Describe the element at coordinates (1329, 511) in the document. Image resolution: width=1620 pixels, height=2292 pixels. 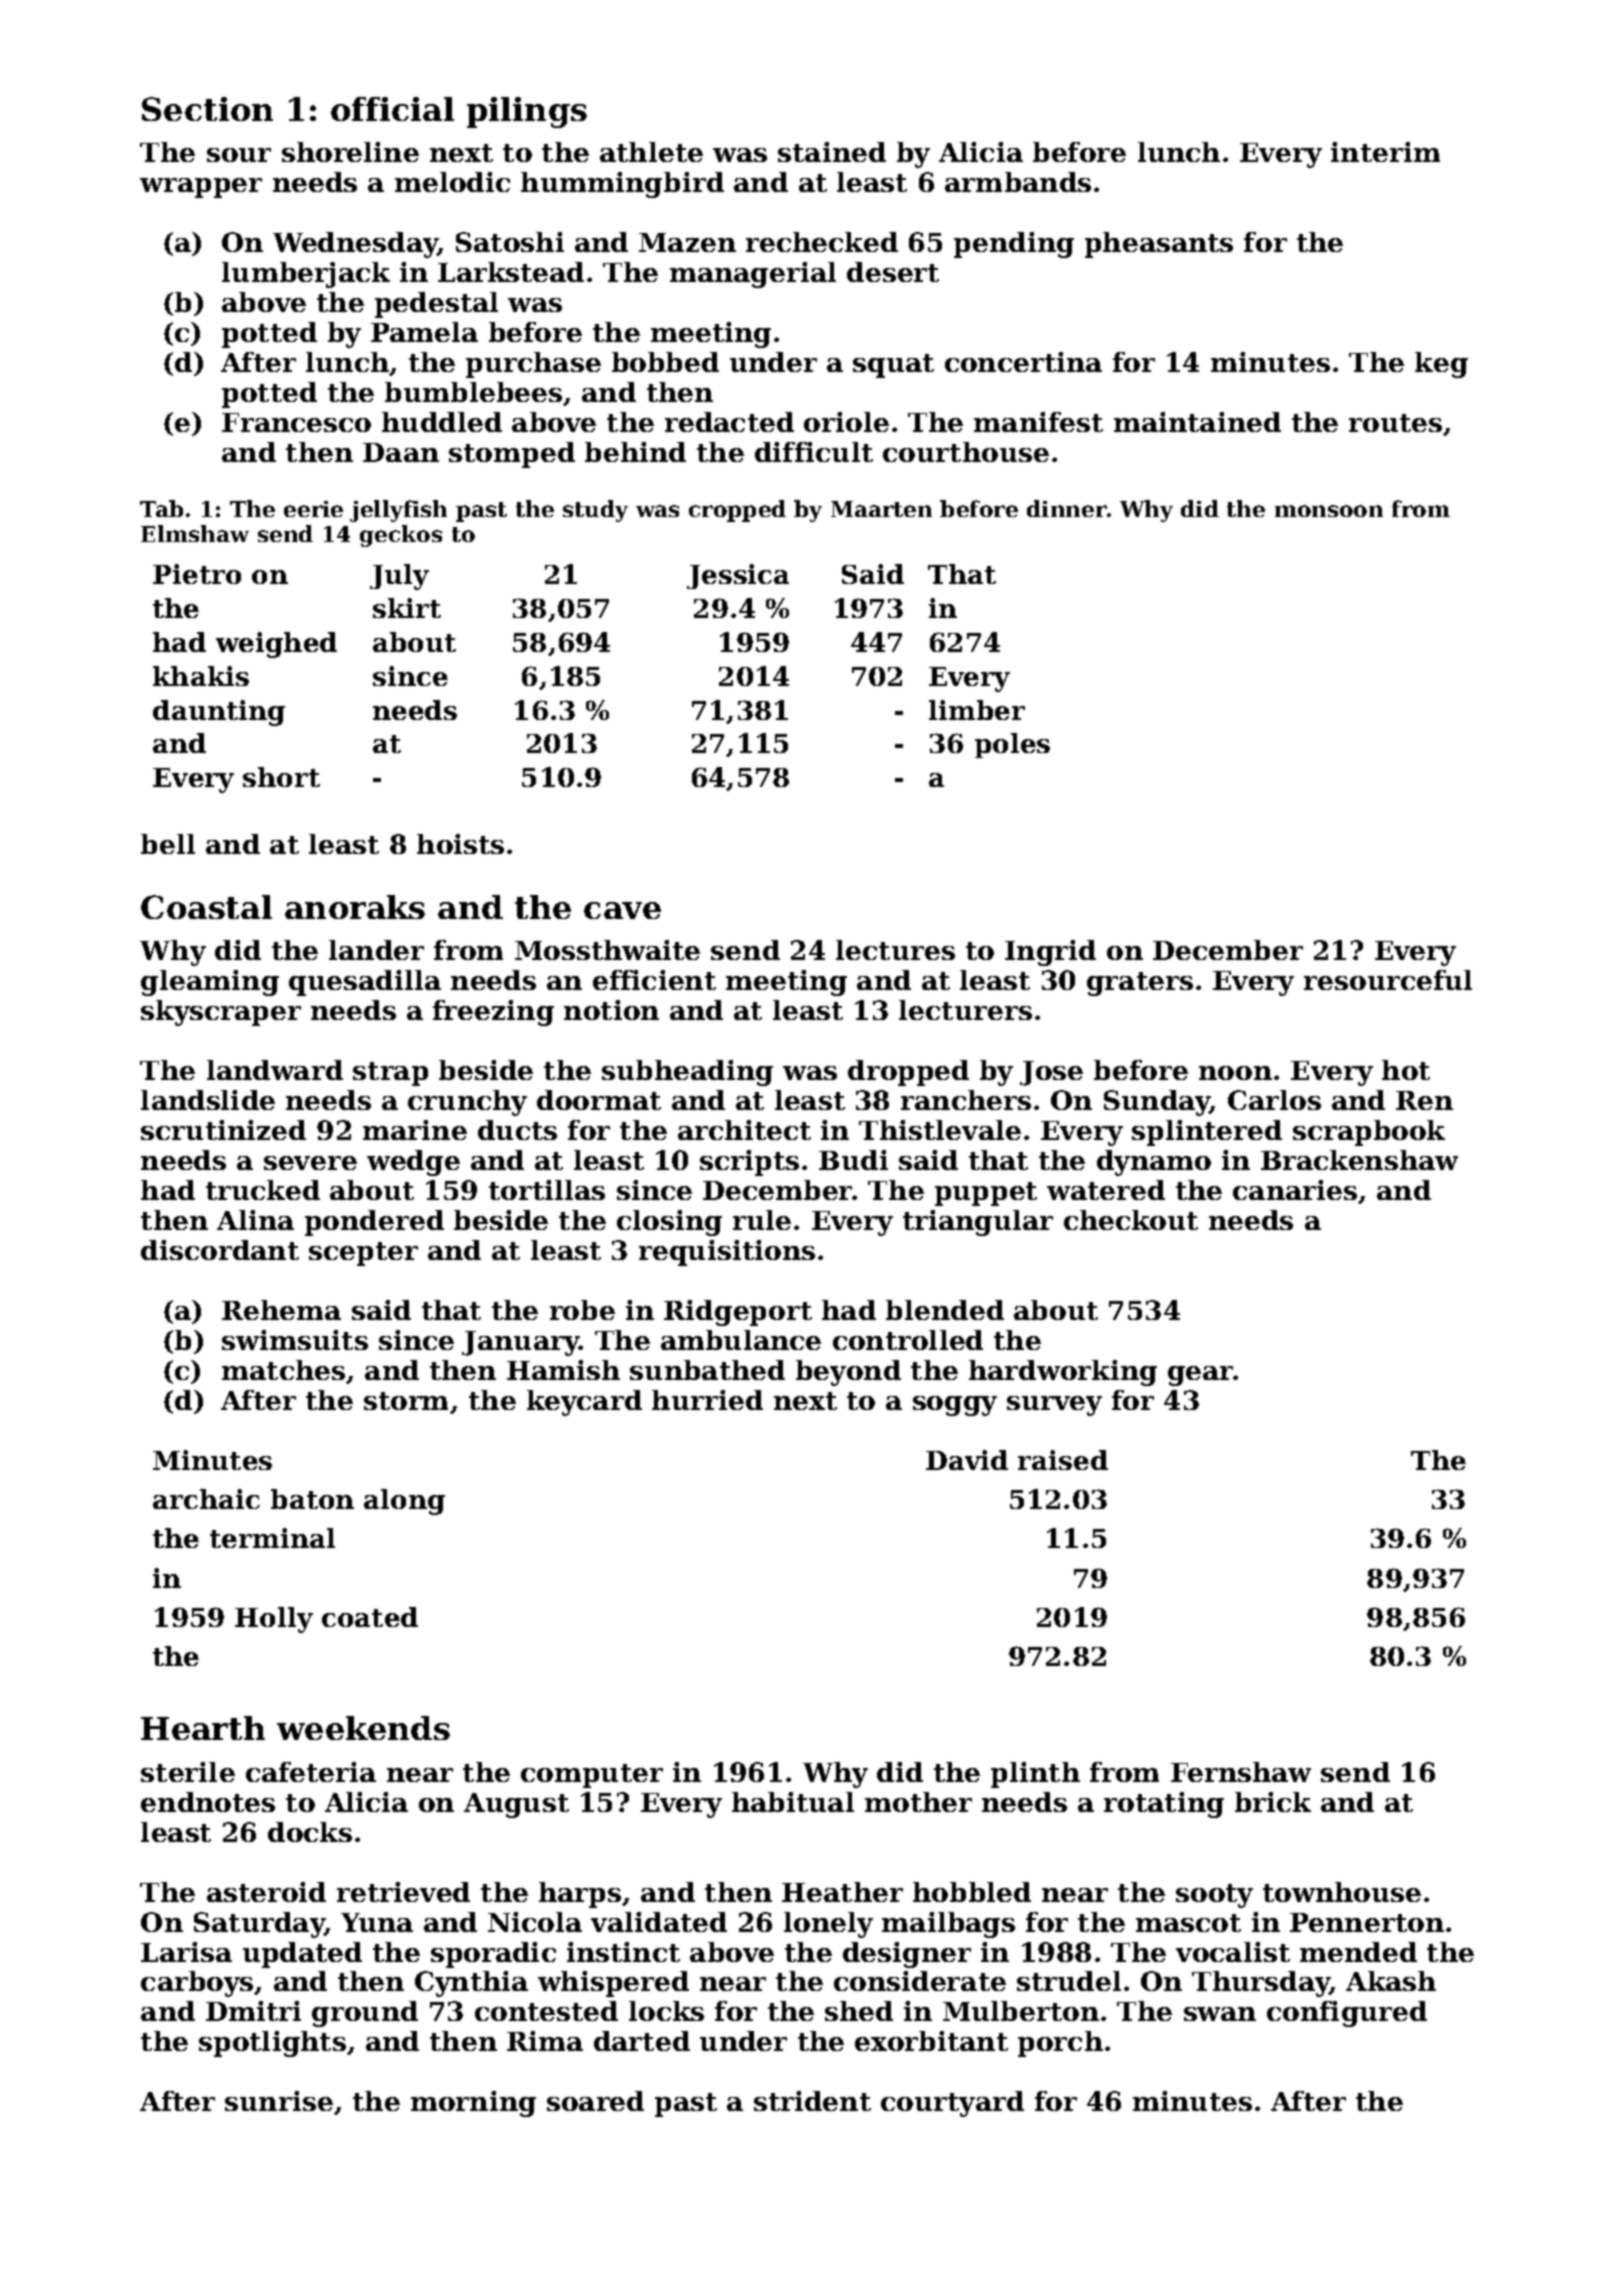
I see `monsoon` at that location.
